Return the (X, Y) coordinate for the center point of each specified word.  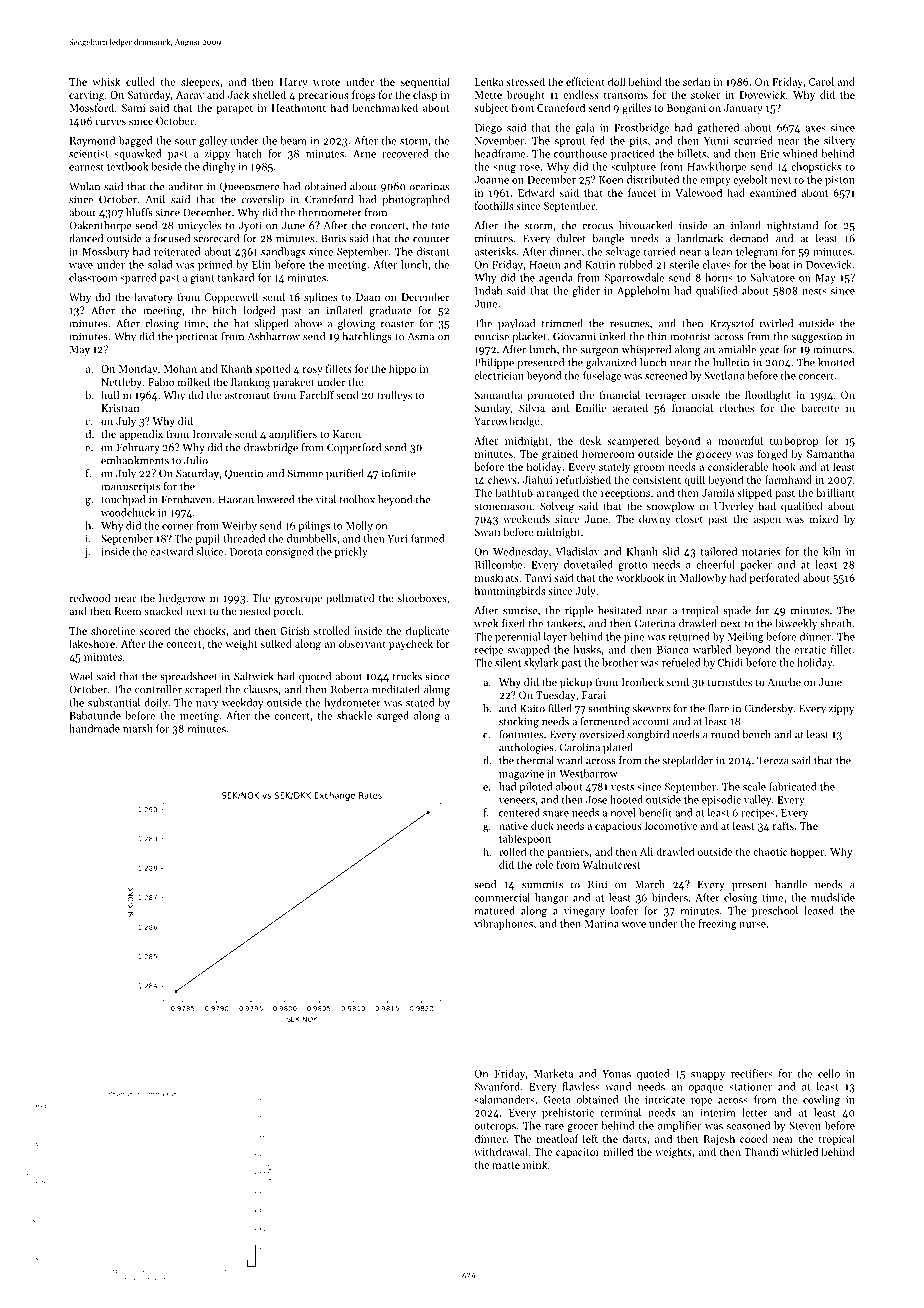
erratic (810, 650)
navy (207, 705)
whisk (106, 81)
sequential (425, 82)
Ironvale (212, 434)
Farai (594, 695)
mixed (823, 519)
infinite (399, 473)
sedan (696, 81)
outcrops (495, 1127)
